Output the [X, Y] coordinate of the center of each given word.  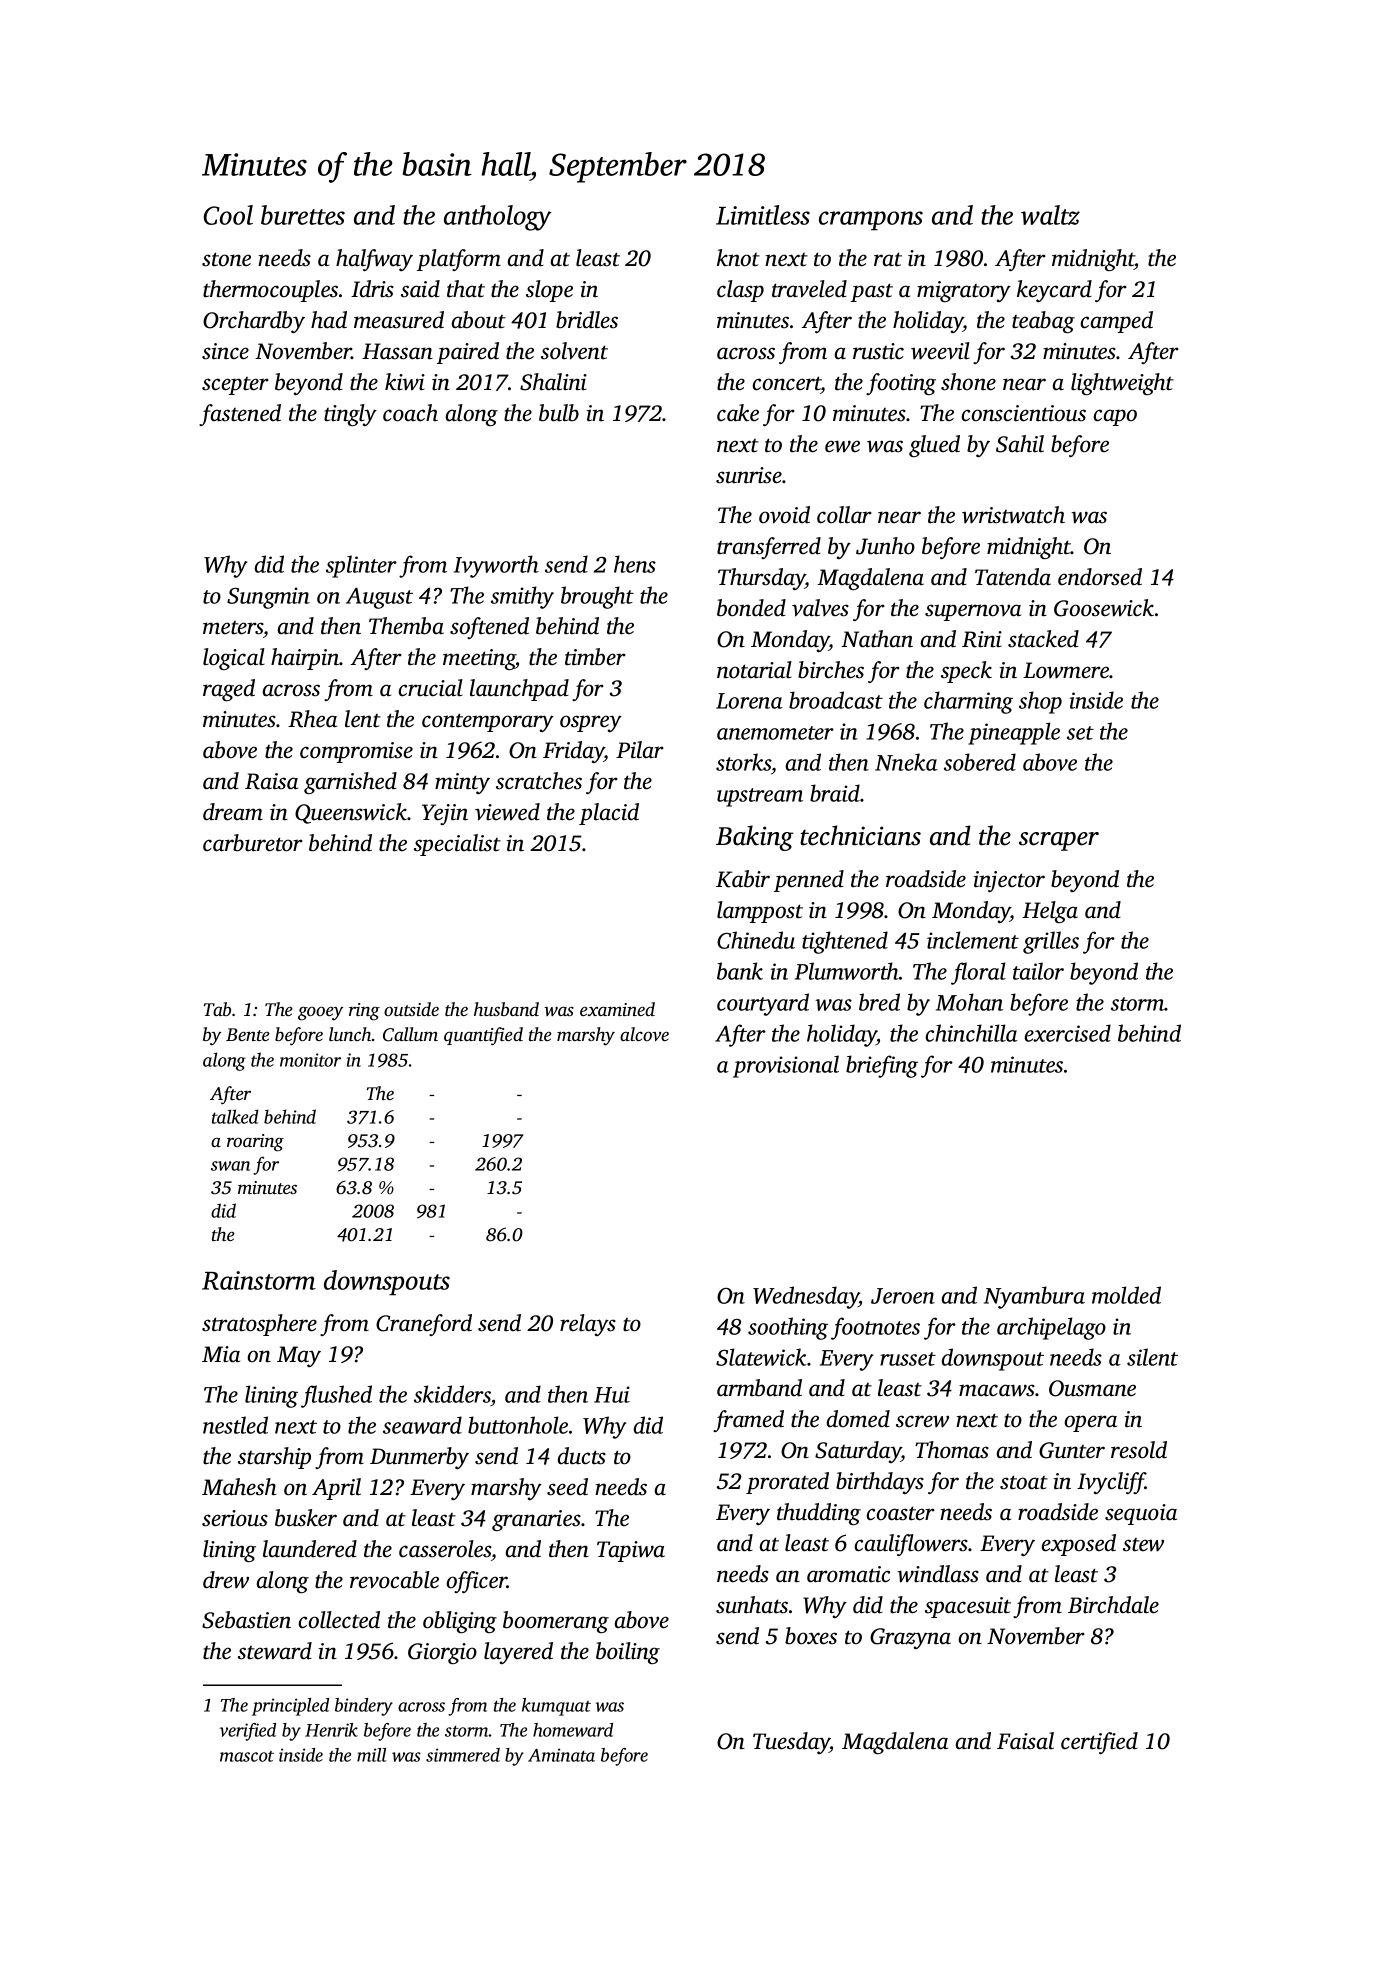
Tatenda [1013, 577]
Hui [612, 1394]
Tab [217, 1009]
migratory [964, 291]
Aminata [561, 1755]
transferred [769, 548]
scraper [1059, 841]
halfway [374, 260]
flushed [336, 1396]
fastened [240, 415]
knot [738, 258]
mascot [247, 1756]
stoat [1024, 1482]
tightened [845, 942]
